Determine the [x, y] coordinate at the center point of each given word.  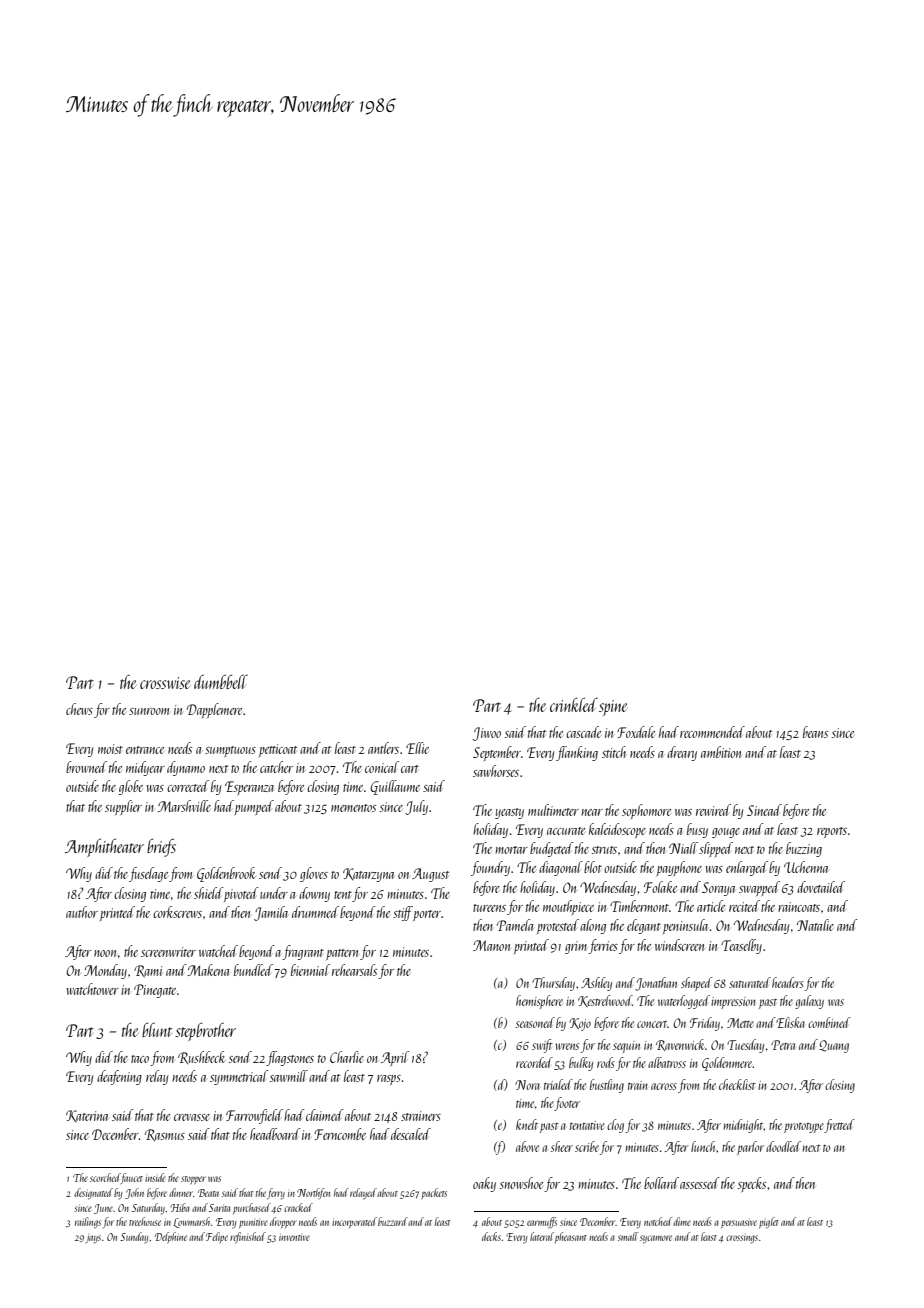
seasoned [535, 1022]
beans [815, 732]
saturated [750, 982]
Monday [105, 971]
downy [314, 894]
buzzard [393, 1221]
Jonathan [656, 984]
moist [110, 749]
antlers [383, 748]
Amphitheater [104, 847]
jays [93, 1239]
